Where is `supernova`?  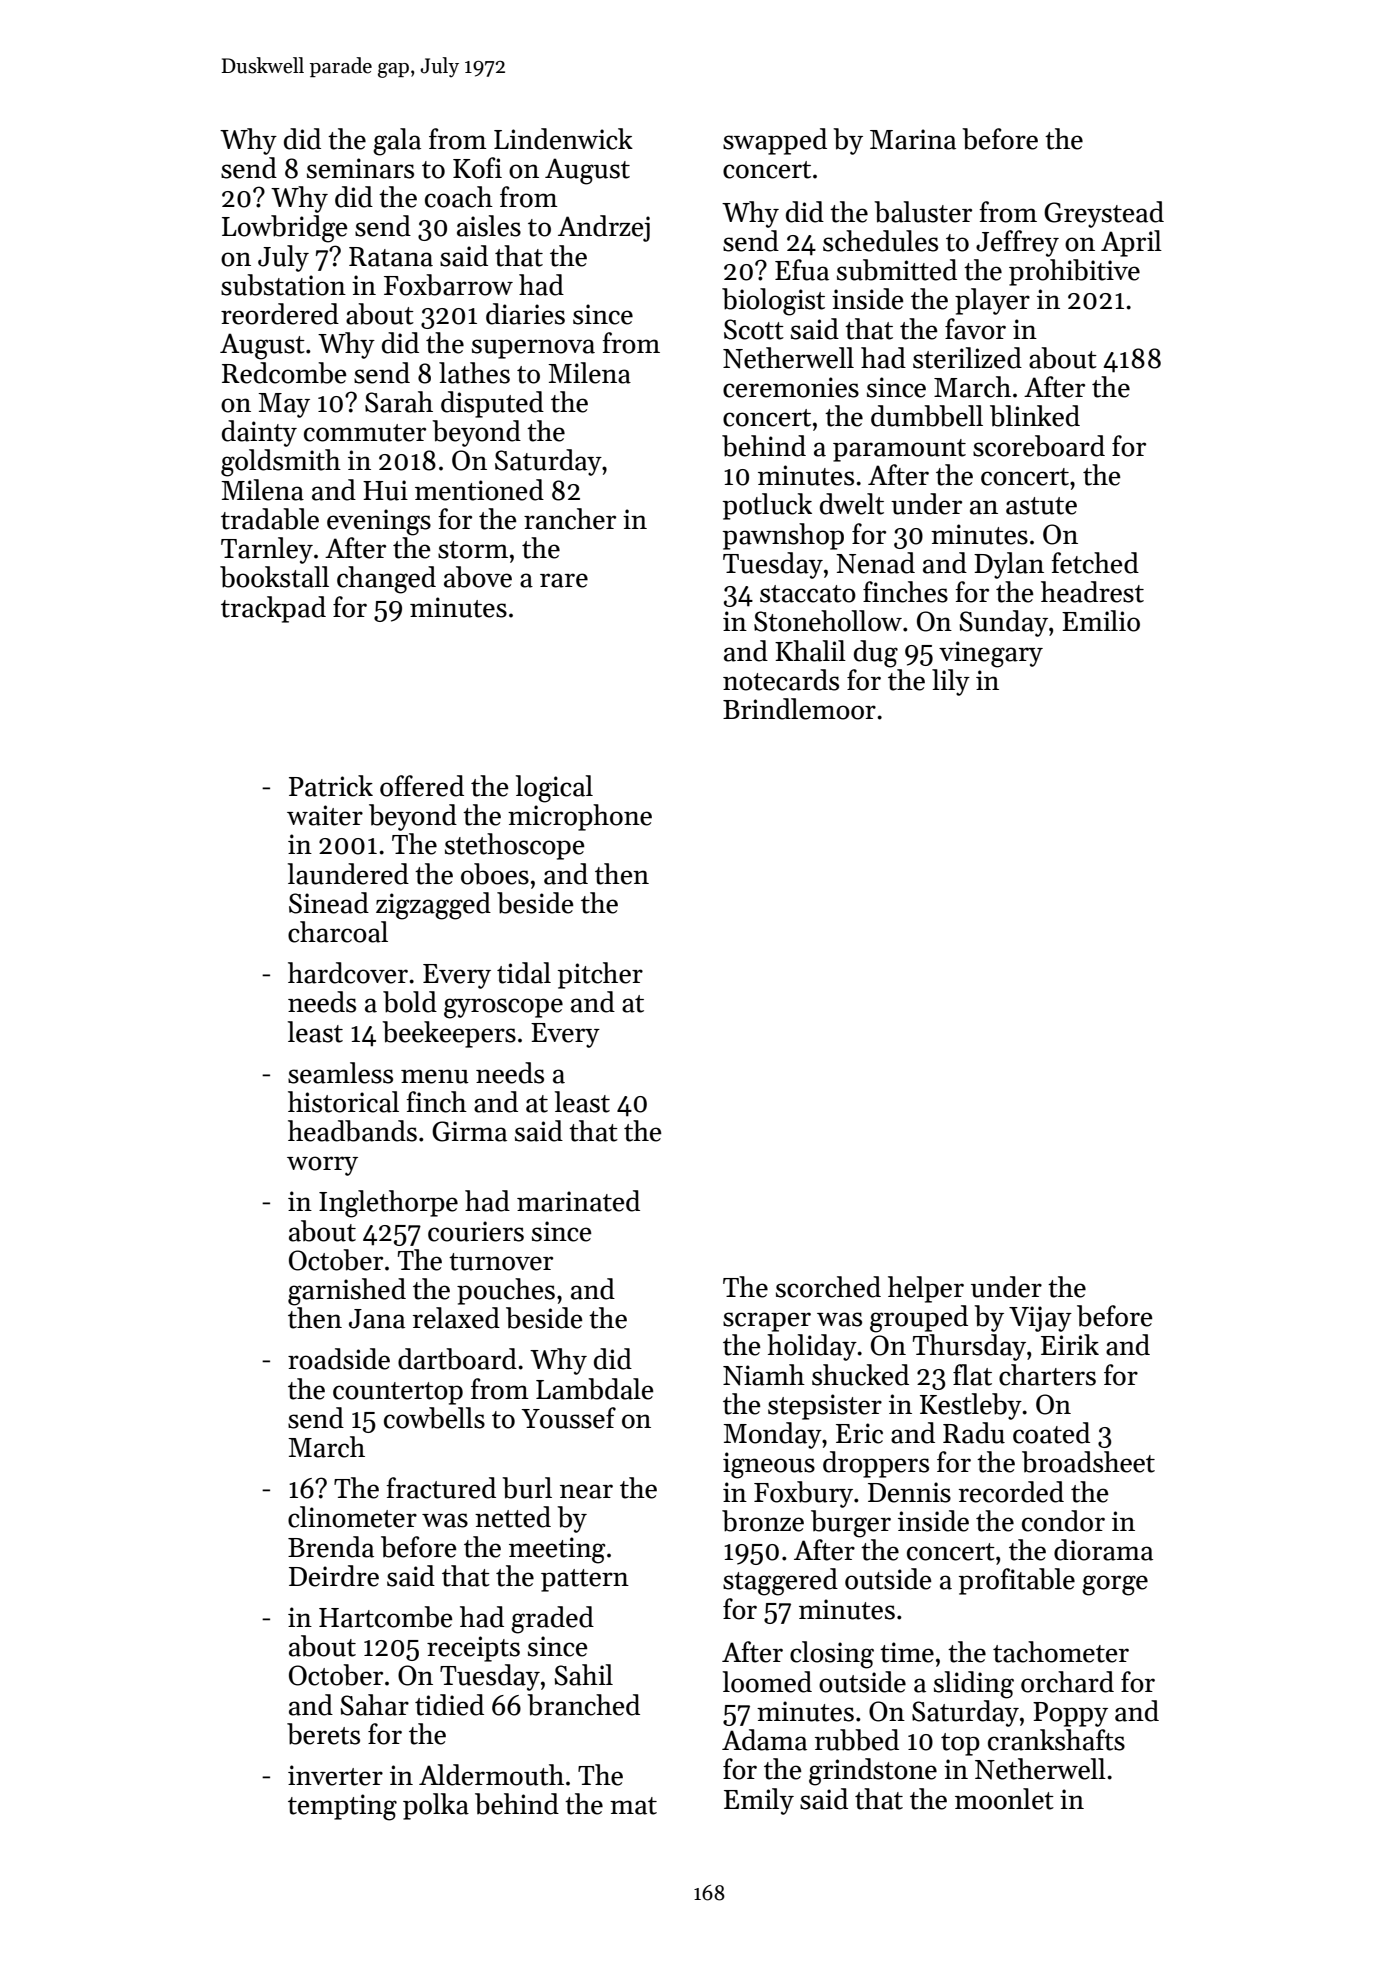 supernova is located at coordinates (533, 349).
